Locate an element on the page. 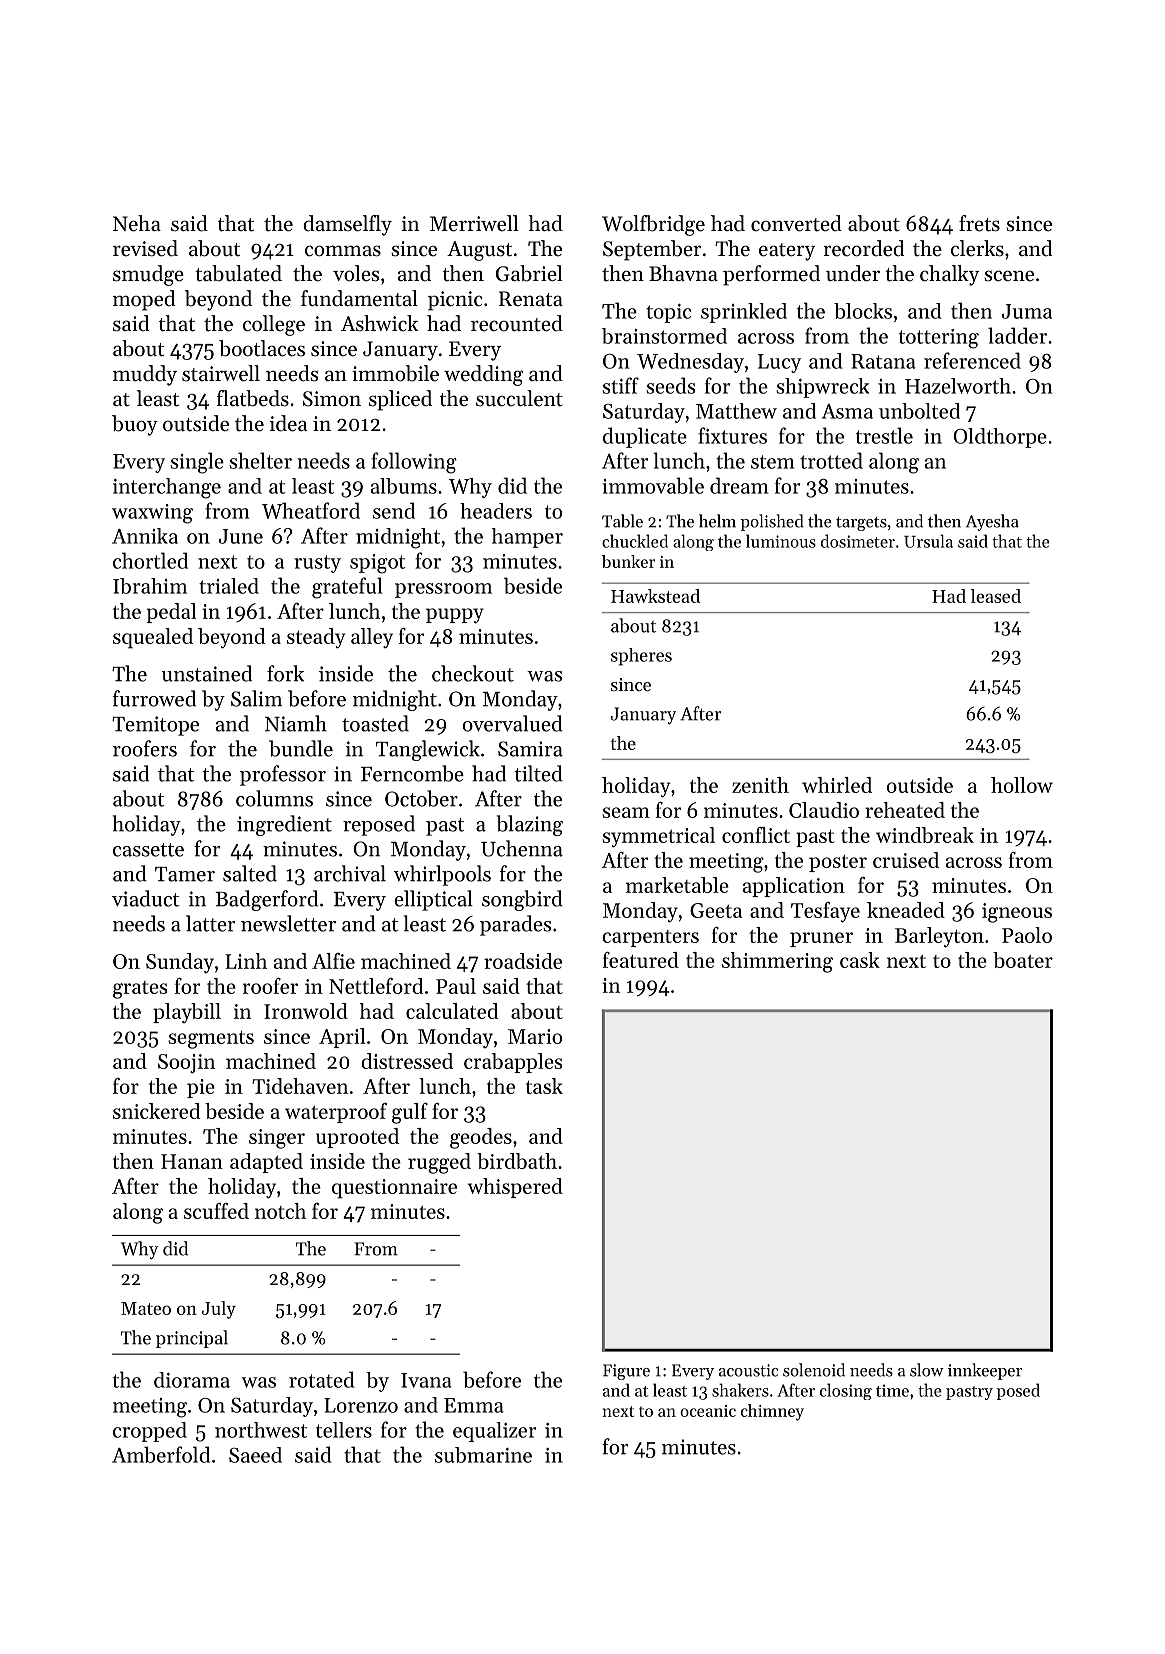  Neha is located at coordinates (137, 223).
